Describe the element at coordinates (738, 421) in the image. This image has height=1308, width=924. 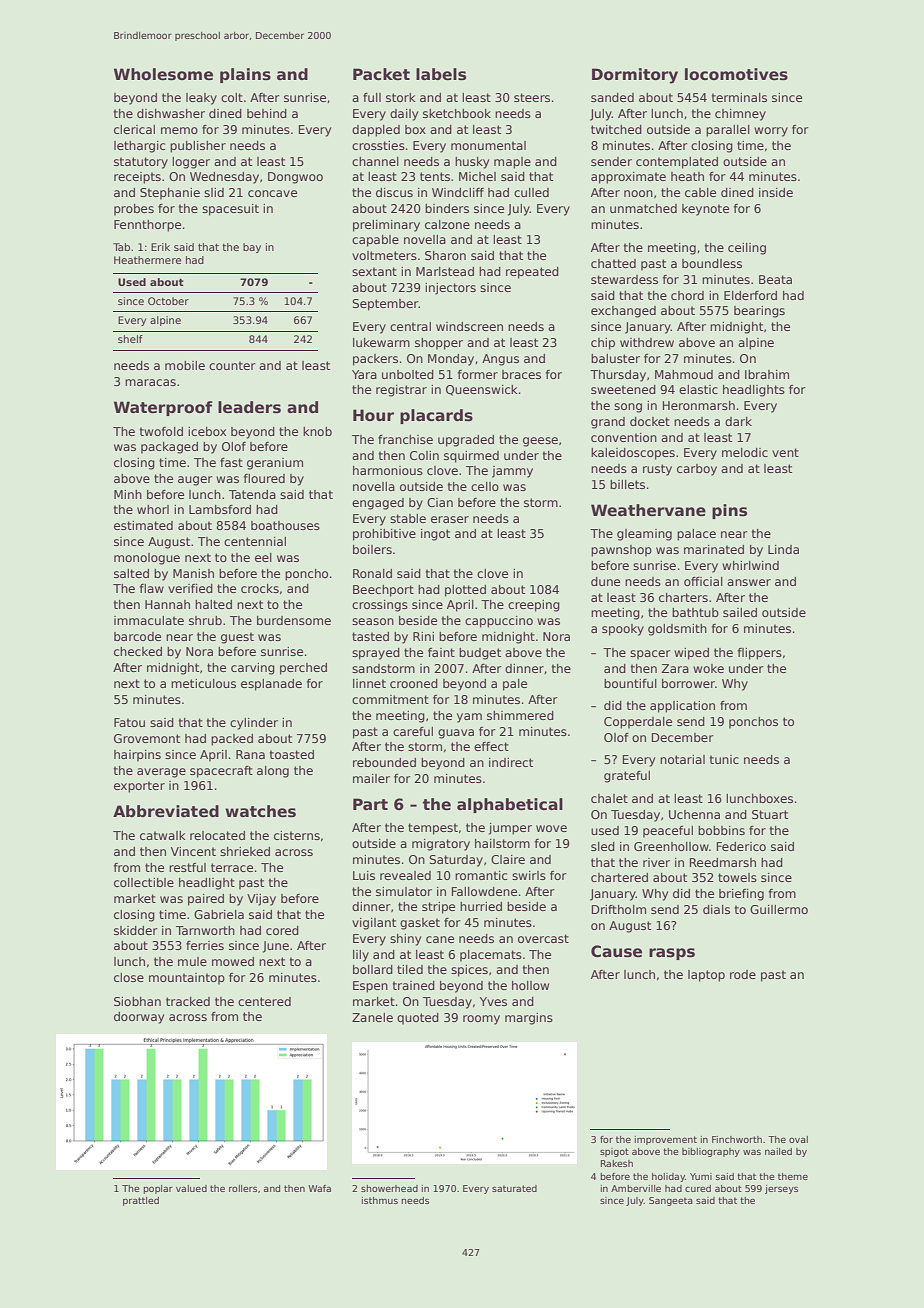
I see `dark` at that location.
